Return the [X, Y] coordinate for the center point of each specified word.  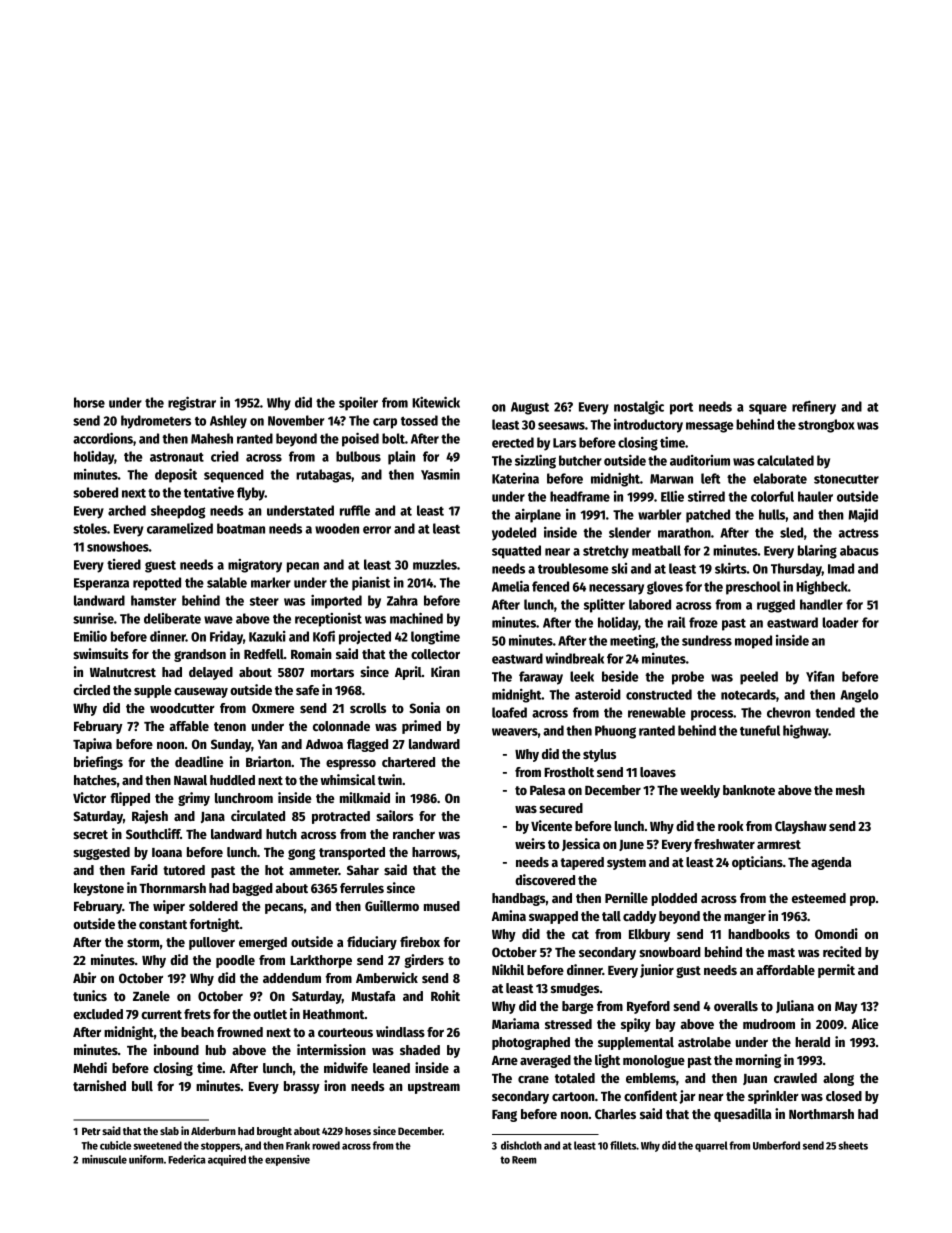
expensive [287, 1160]
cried [225, 456]
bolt [393, 438]
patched [708, 516]
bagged [253, 889]
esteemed [819, 898]
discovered [545, 879]
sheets [853, 1145]
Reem [524, 1160]
